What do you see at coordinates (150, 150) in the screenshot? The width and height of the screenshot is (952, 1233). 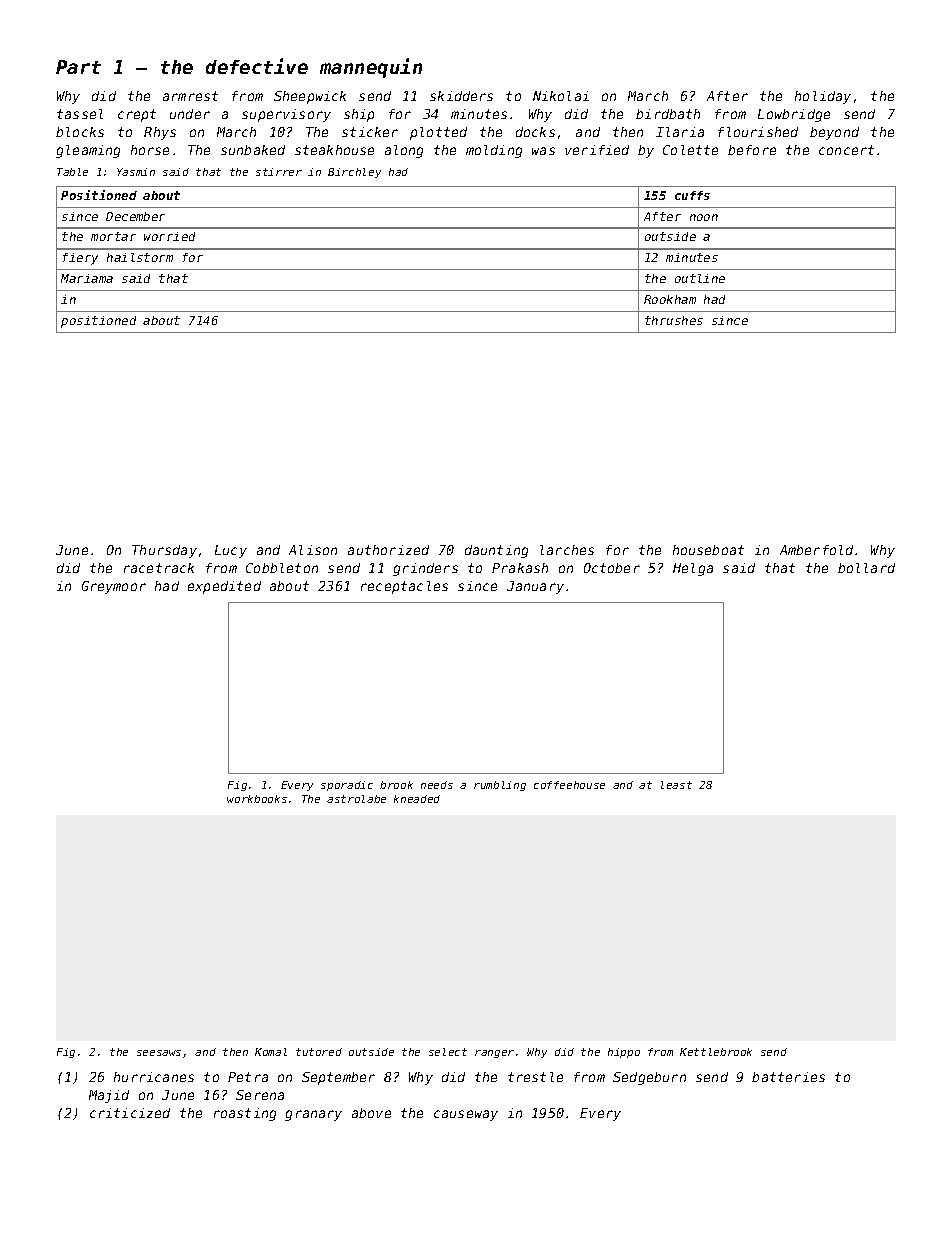 I see `horse` at bounding box center [150, 150].
